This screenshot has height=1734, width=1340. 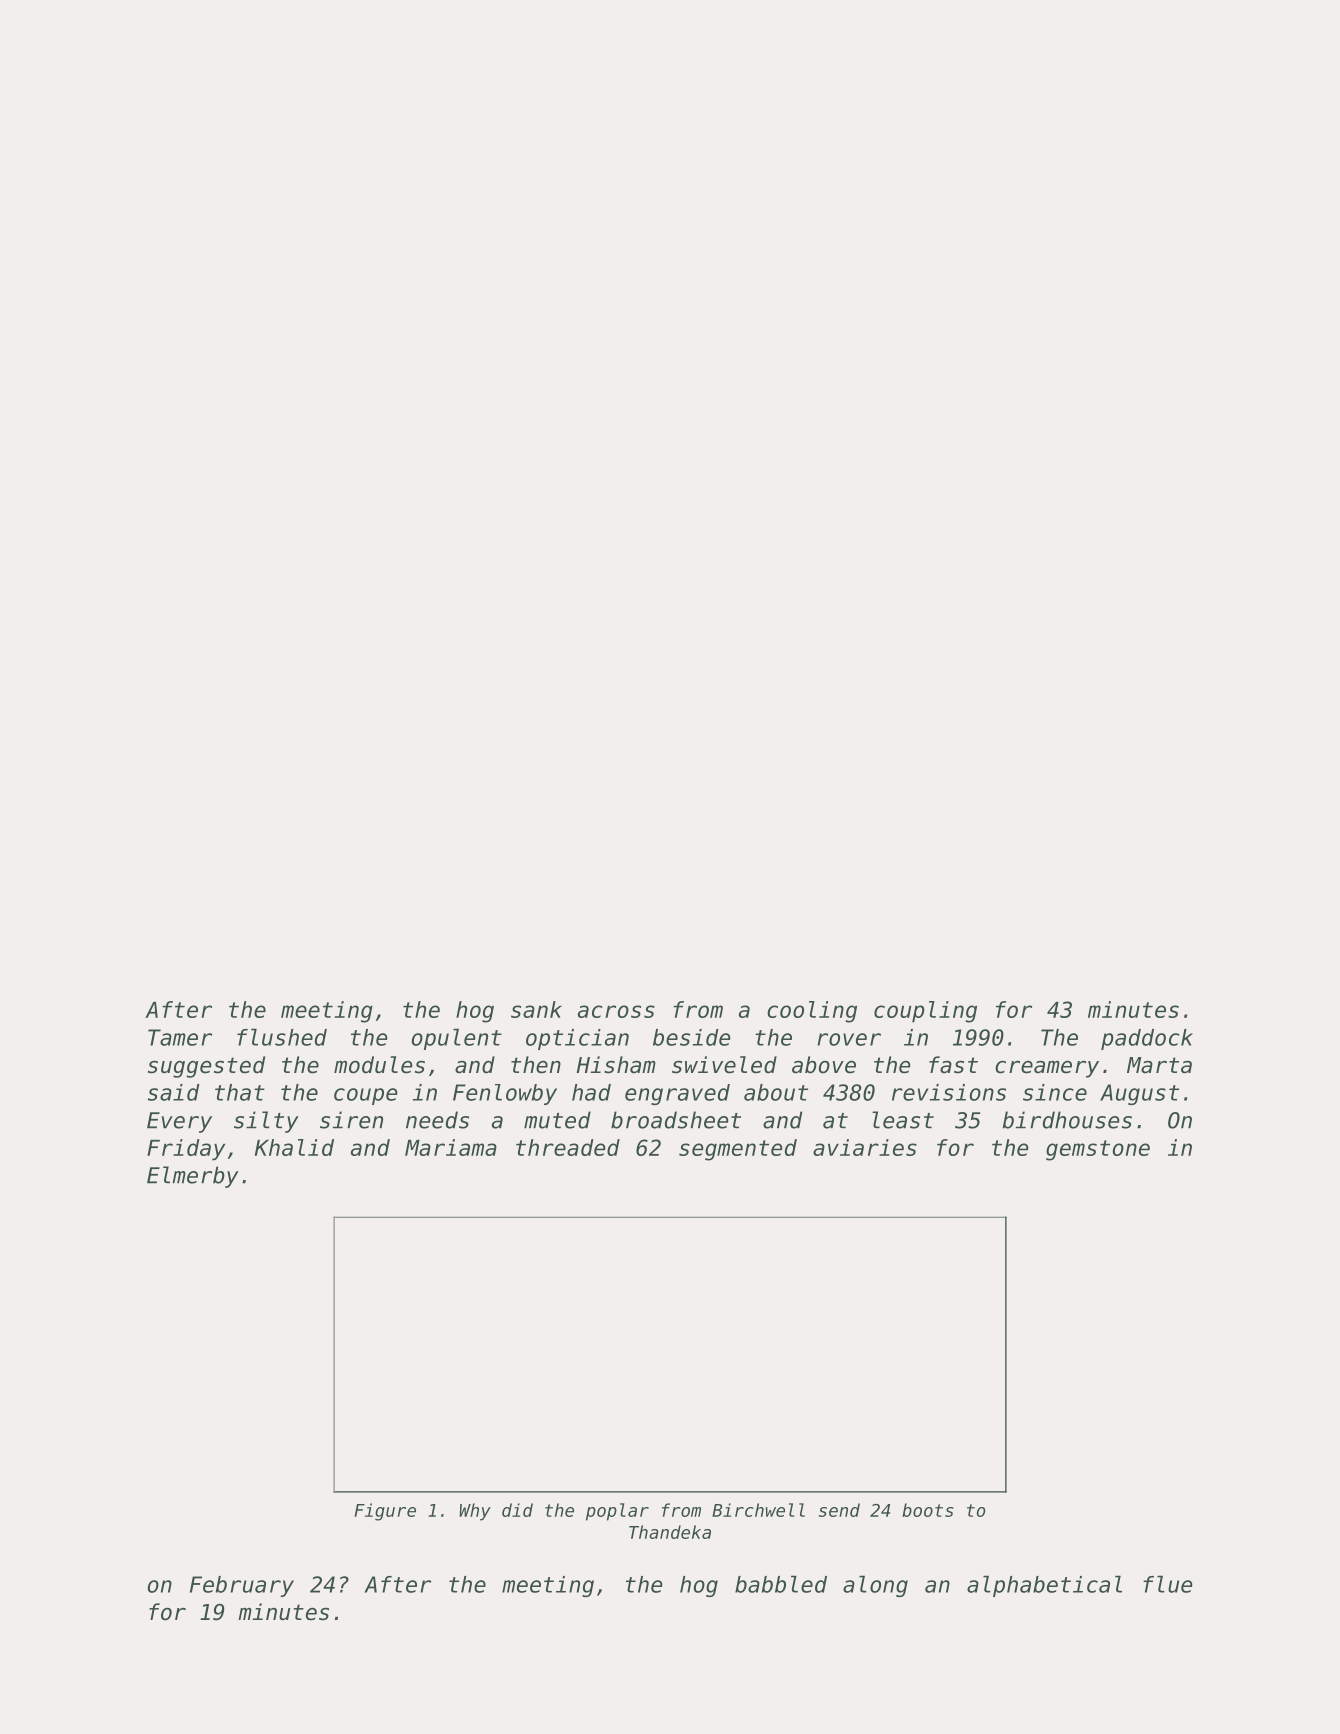 I want to click on February, so click(x=242, y=1586).
